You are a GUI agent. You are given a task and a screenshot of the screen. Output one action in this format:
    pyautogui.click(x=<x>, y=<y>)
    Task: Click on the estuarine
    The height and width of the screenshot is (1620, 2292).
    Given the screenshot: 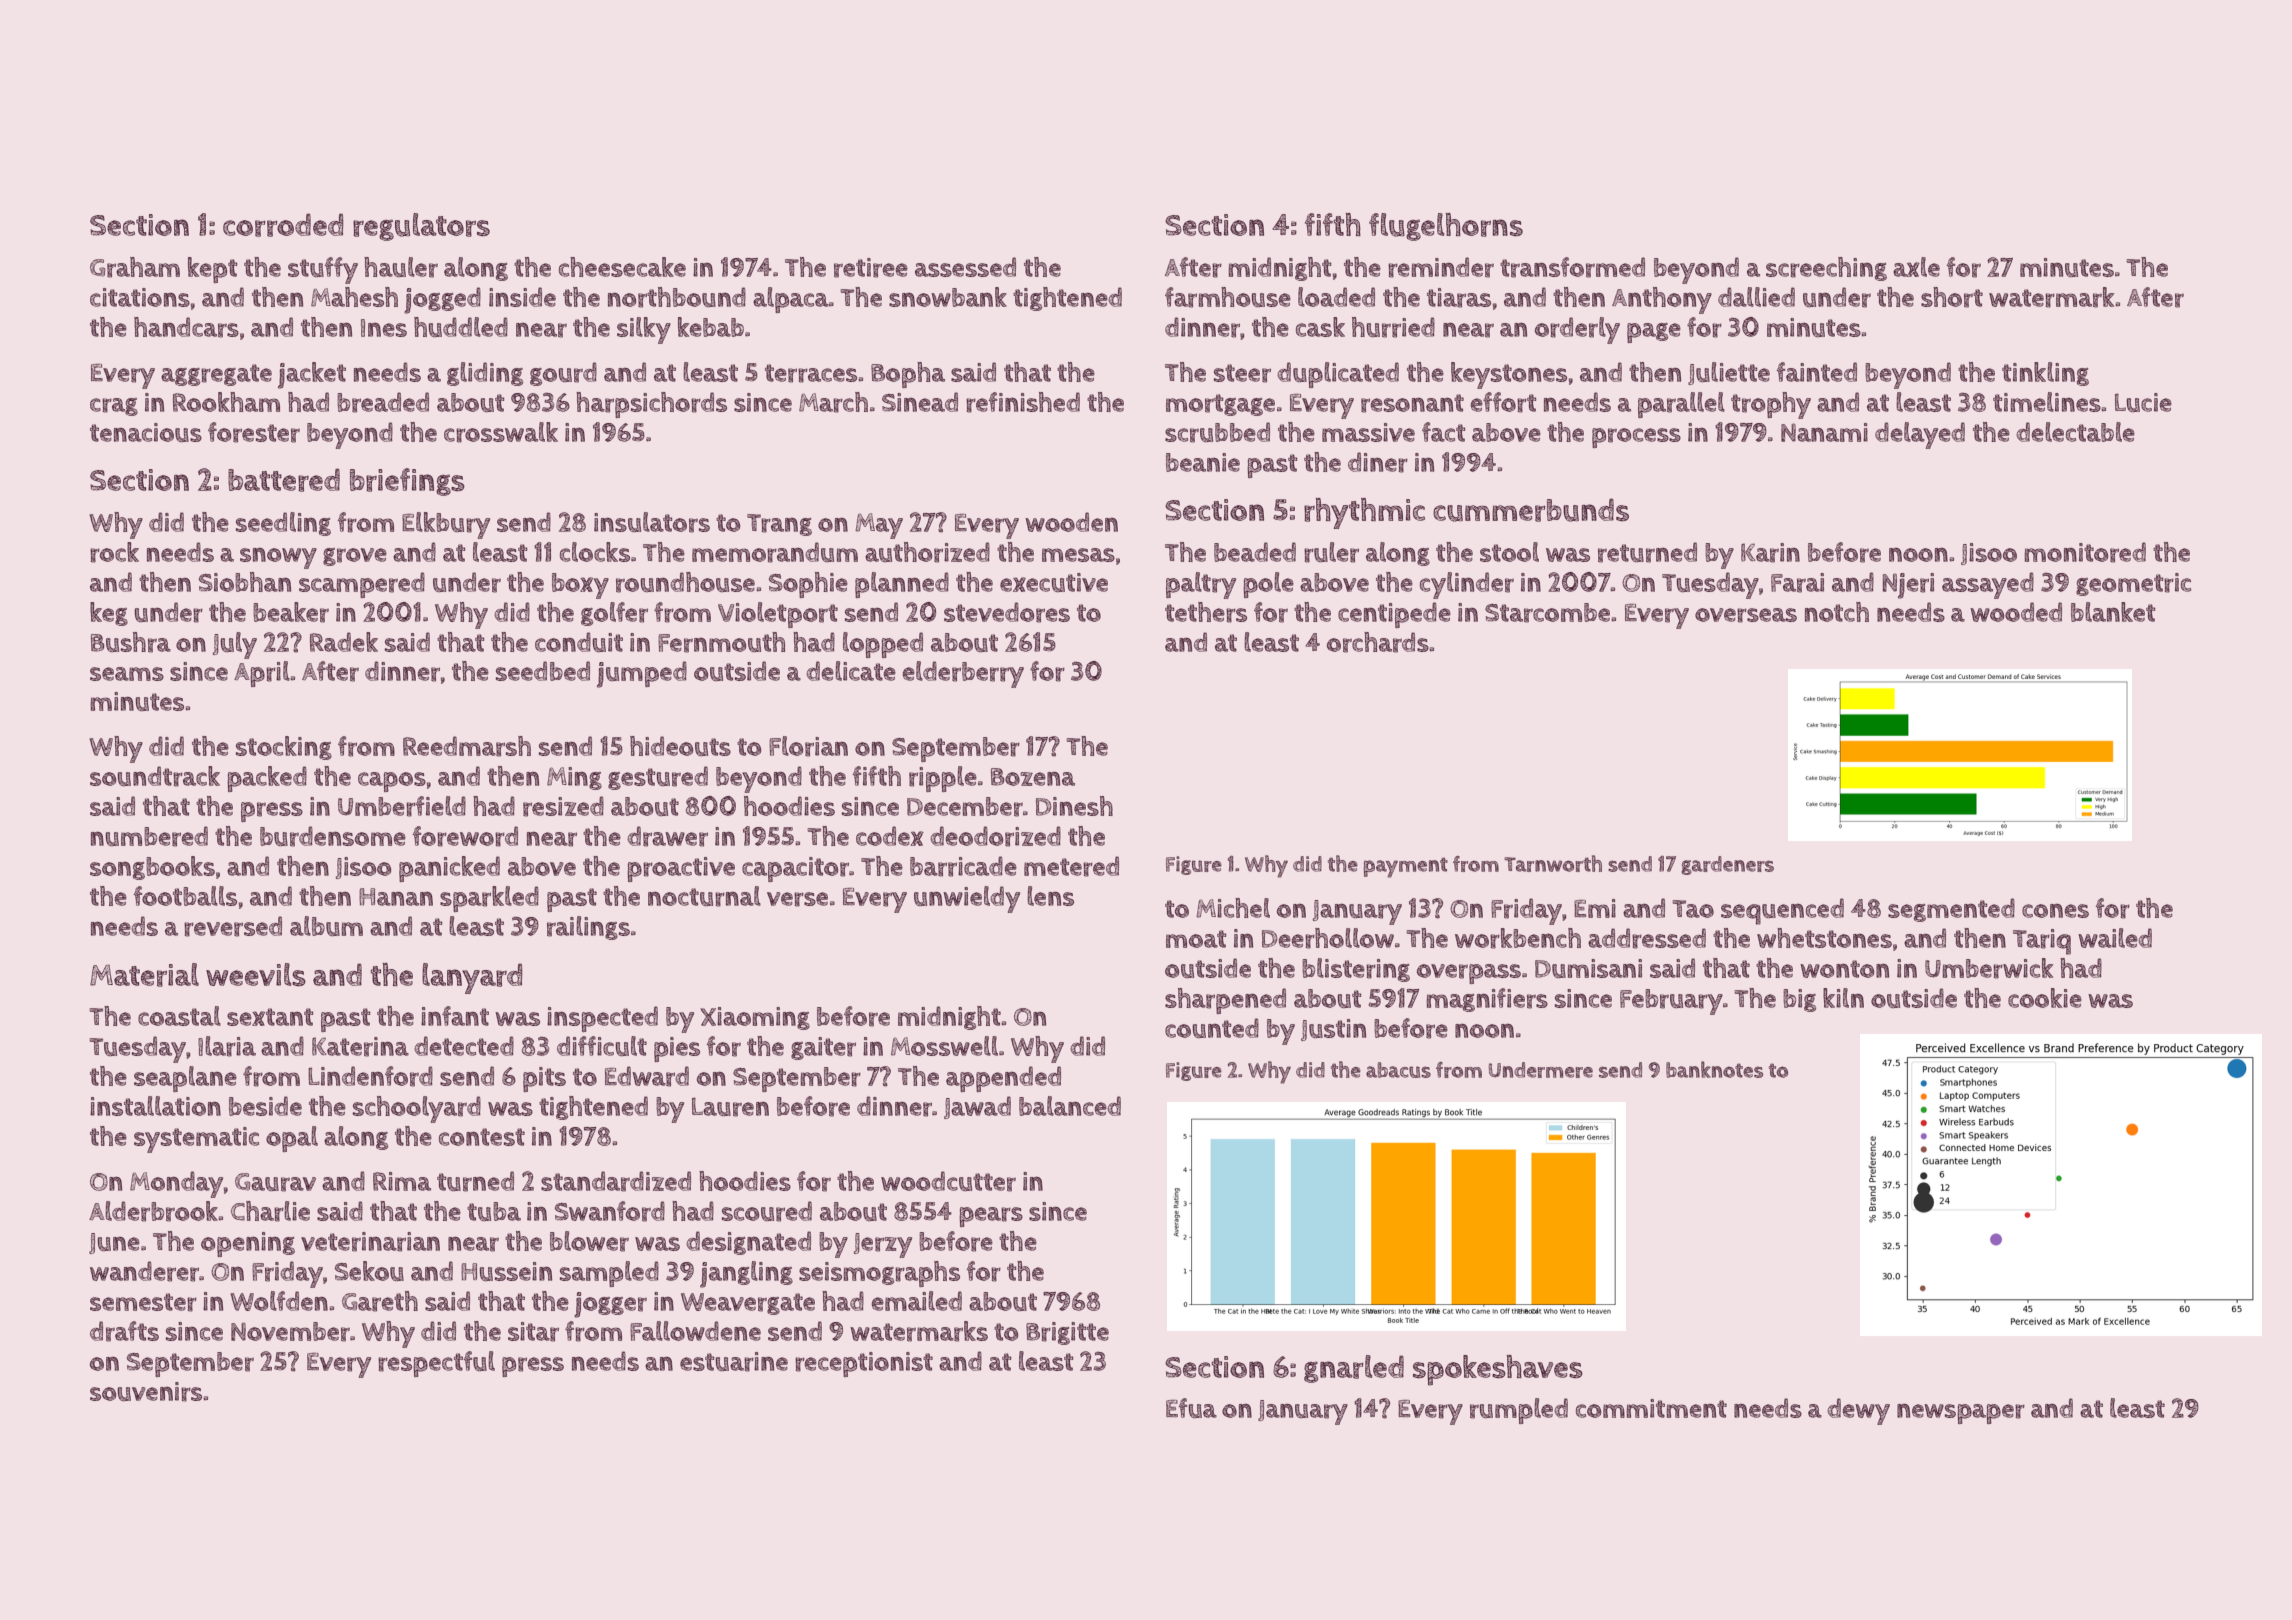 What is the action you would take?
    pyautogui.click(x=734, y=1362)
